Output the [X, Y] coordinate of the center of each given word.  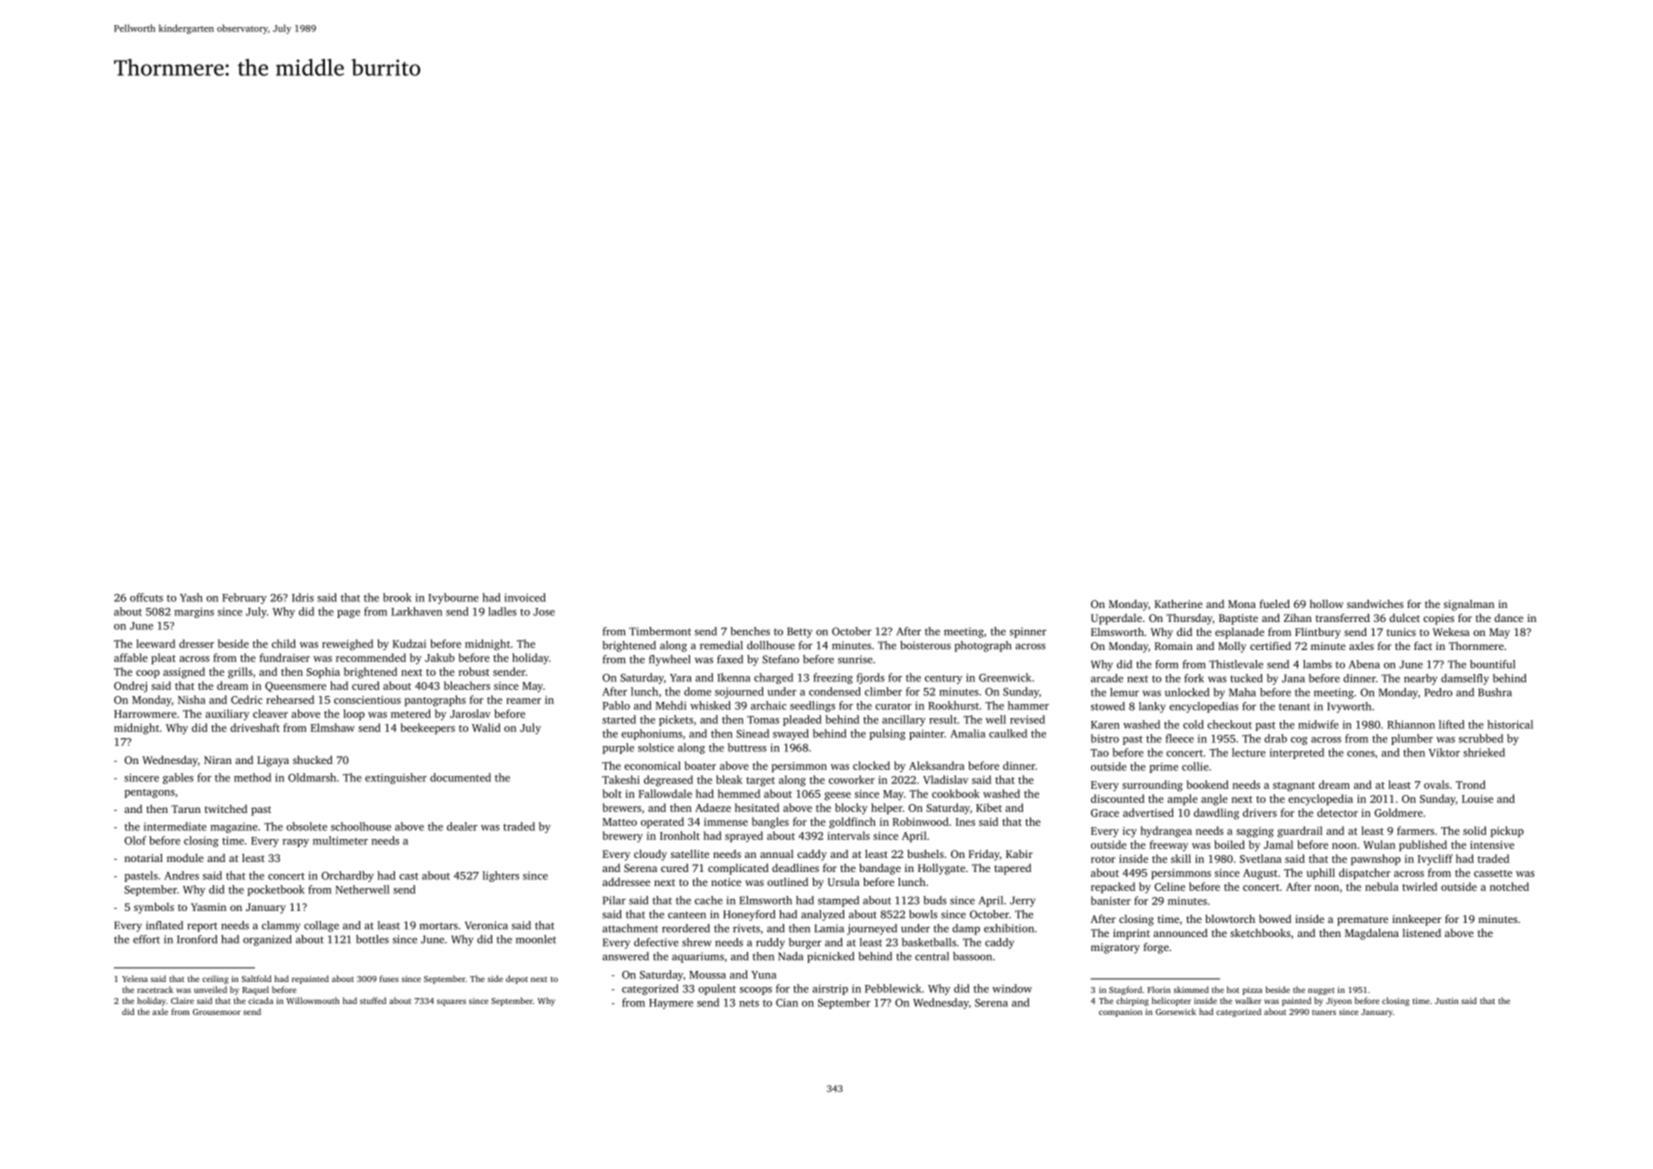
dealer [462, 826]
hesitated [757, 807]
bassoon [972, 956]
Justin [1447, 1001]
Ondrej [130, 687]
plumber [1412, 739]
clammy [281, 926]
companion [1120, 1013]
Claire [182, 1000]
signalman [1469, 605]
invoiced [525, 597]
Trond [1471, 784]
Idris [303, 597]
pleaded [802, 720]
